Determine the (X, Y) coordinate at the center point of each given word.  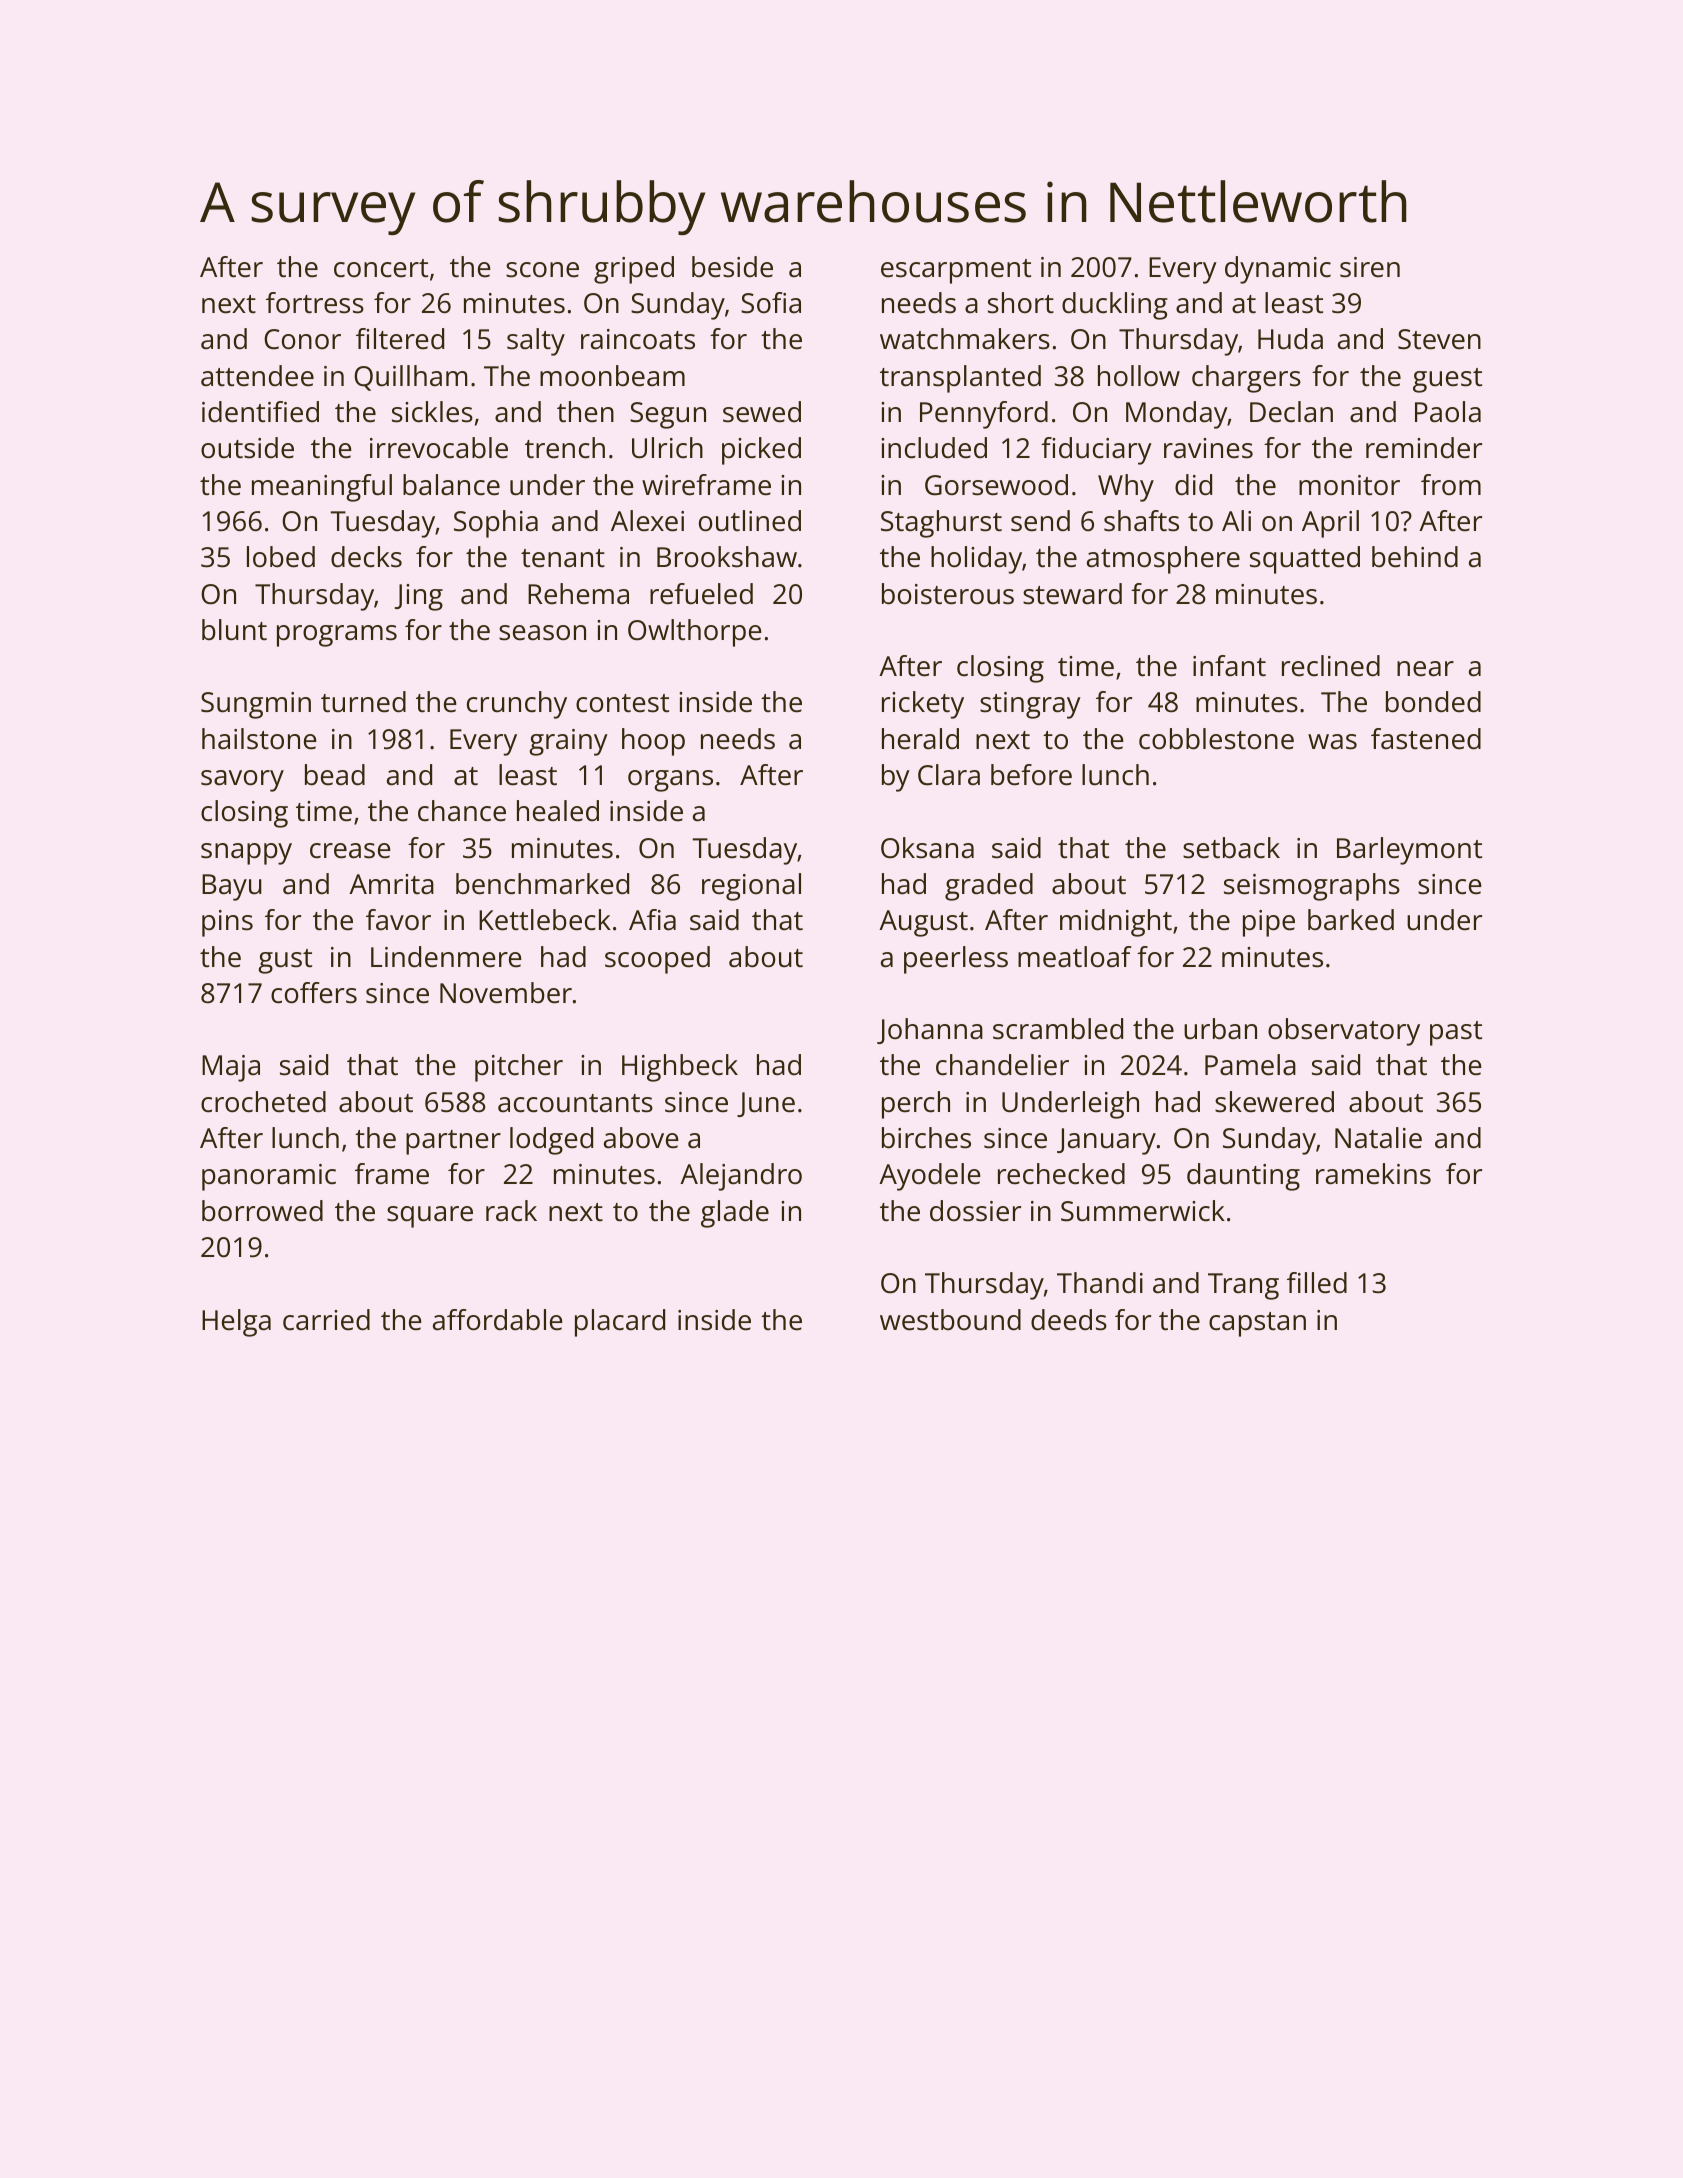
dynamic (1278, 270)
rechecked (1061, 1174)
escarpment (956, 271)
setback (1231, 848)
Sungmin (256, 705)
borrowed (262, 1211)
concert (381, 268)
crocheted (263, 1102)
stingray (1030, 705)
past (1456, 1033)
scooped (657, 960)
